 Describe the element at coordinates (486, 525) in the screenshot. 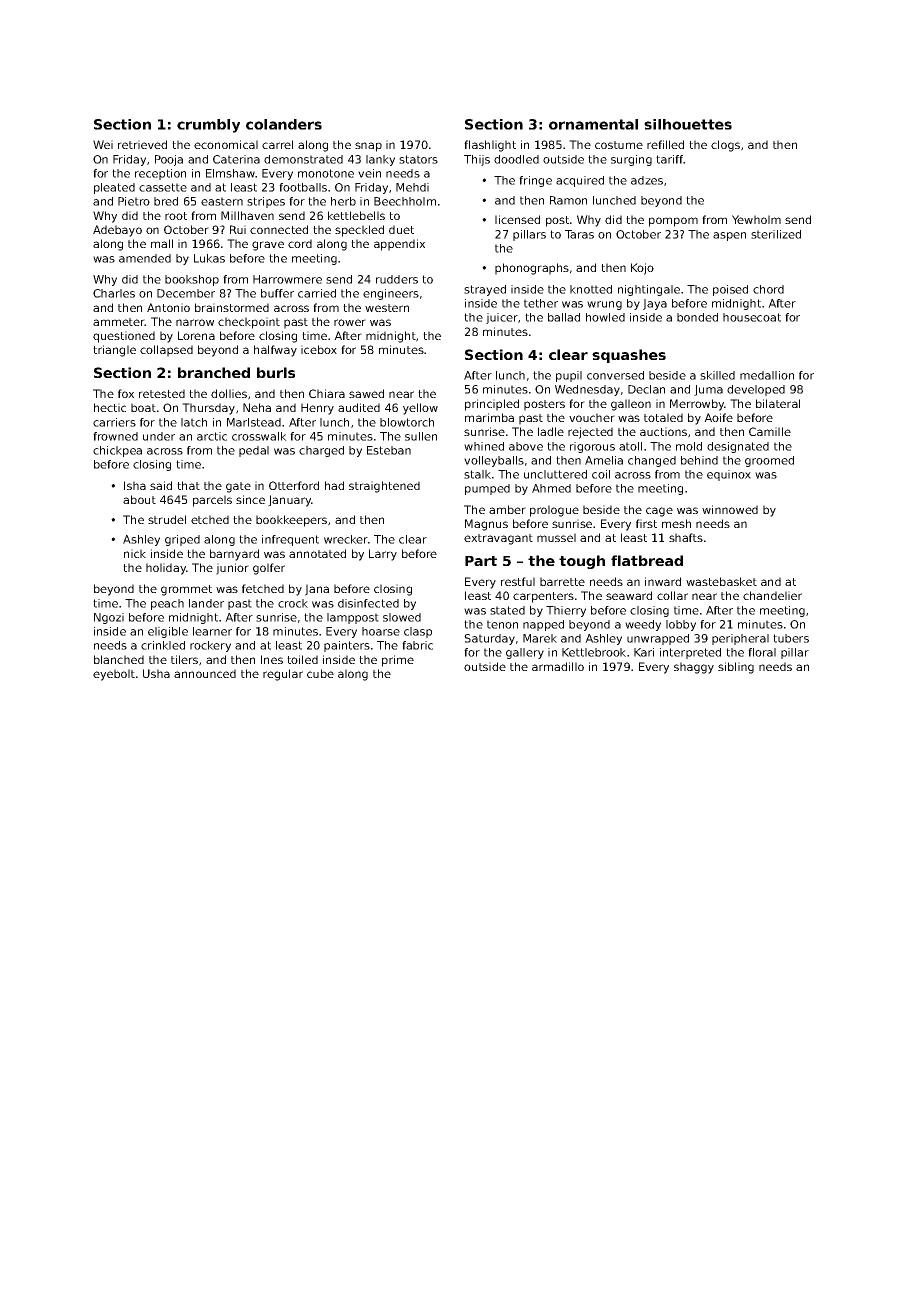

I see `Magnus` at that location.
